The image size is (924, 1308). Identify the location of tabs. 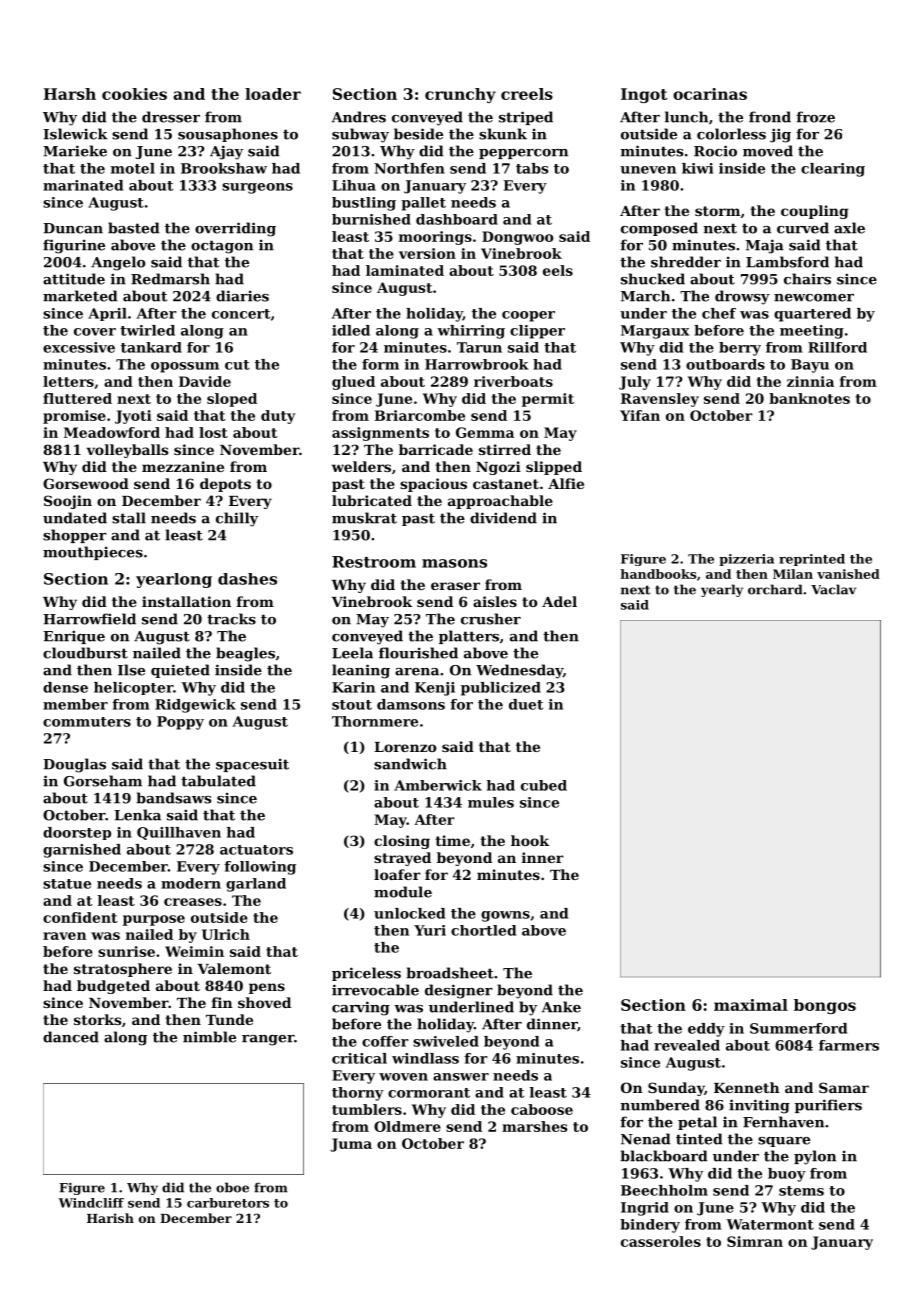
(532, 168).
